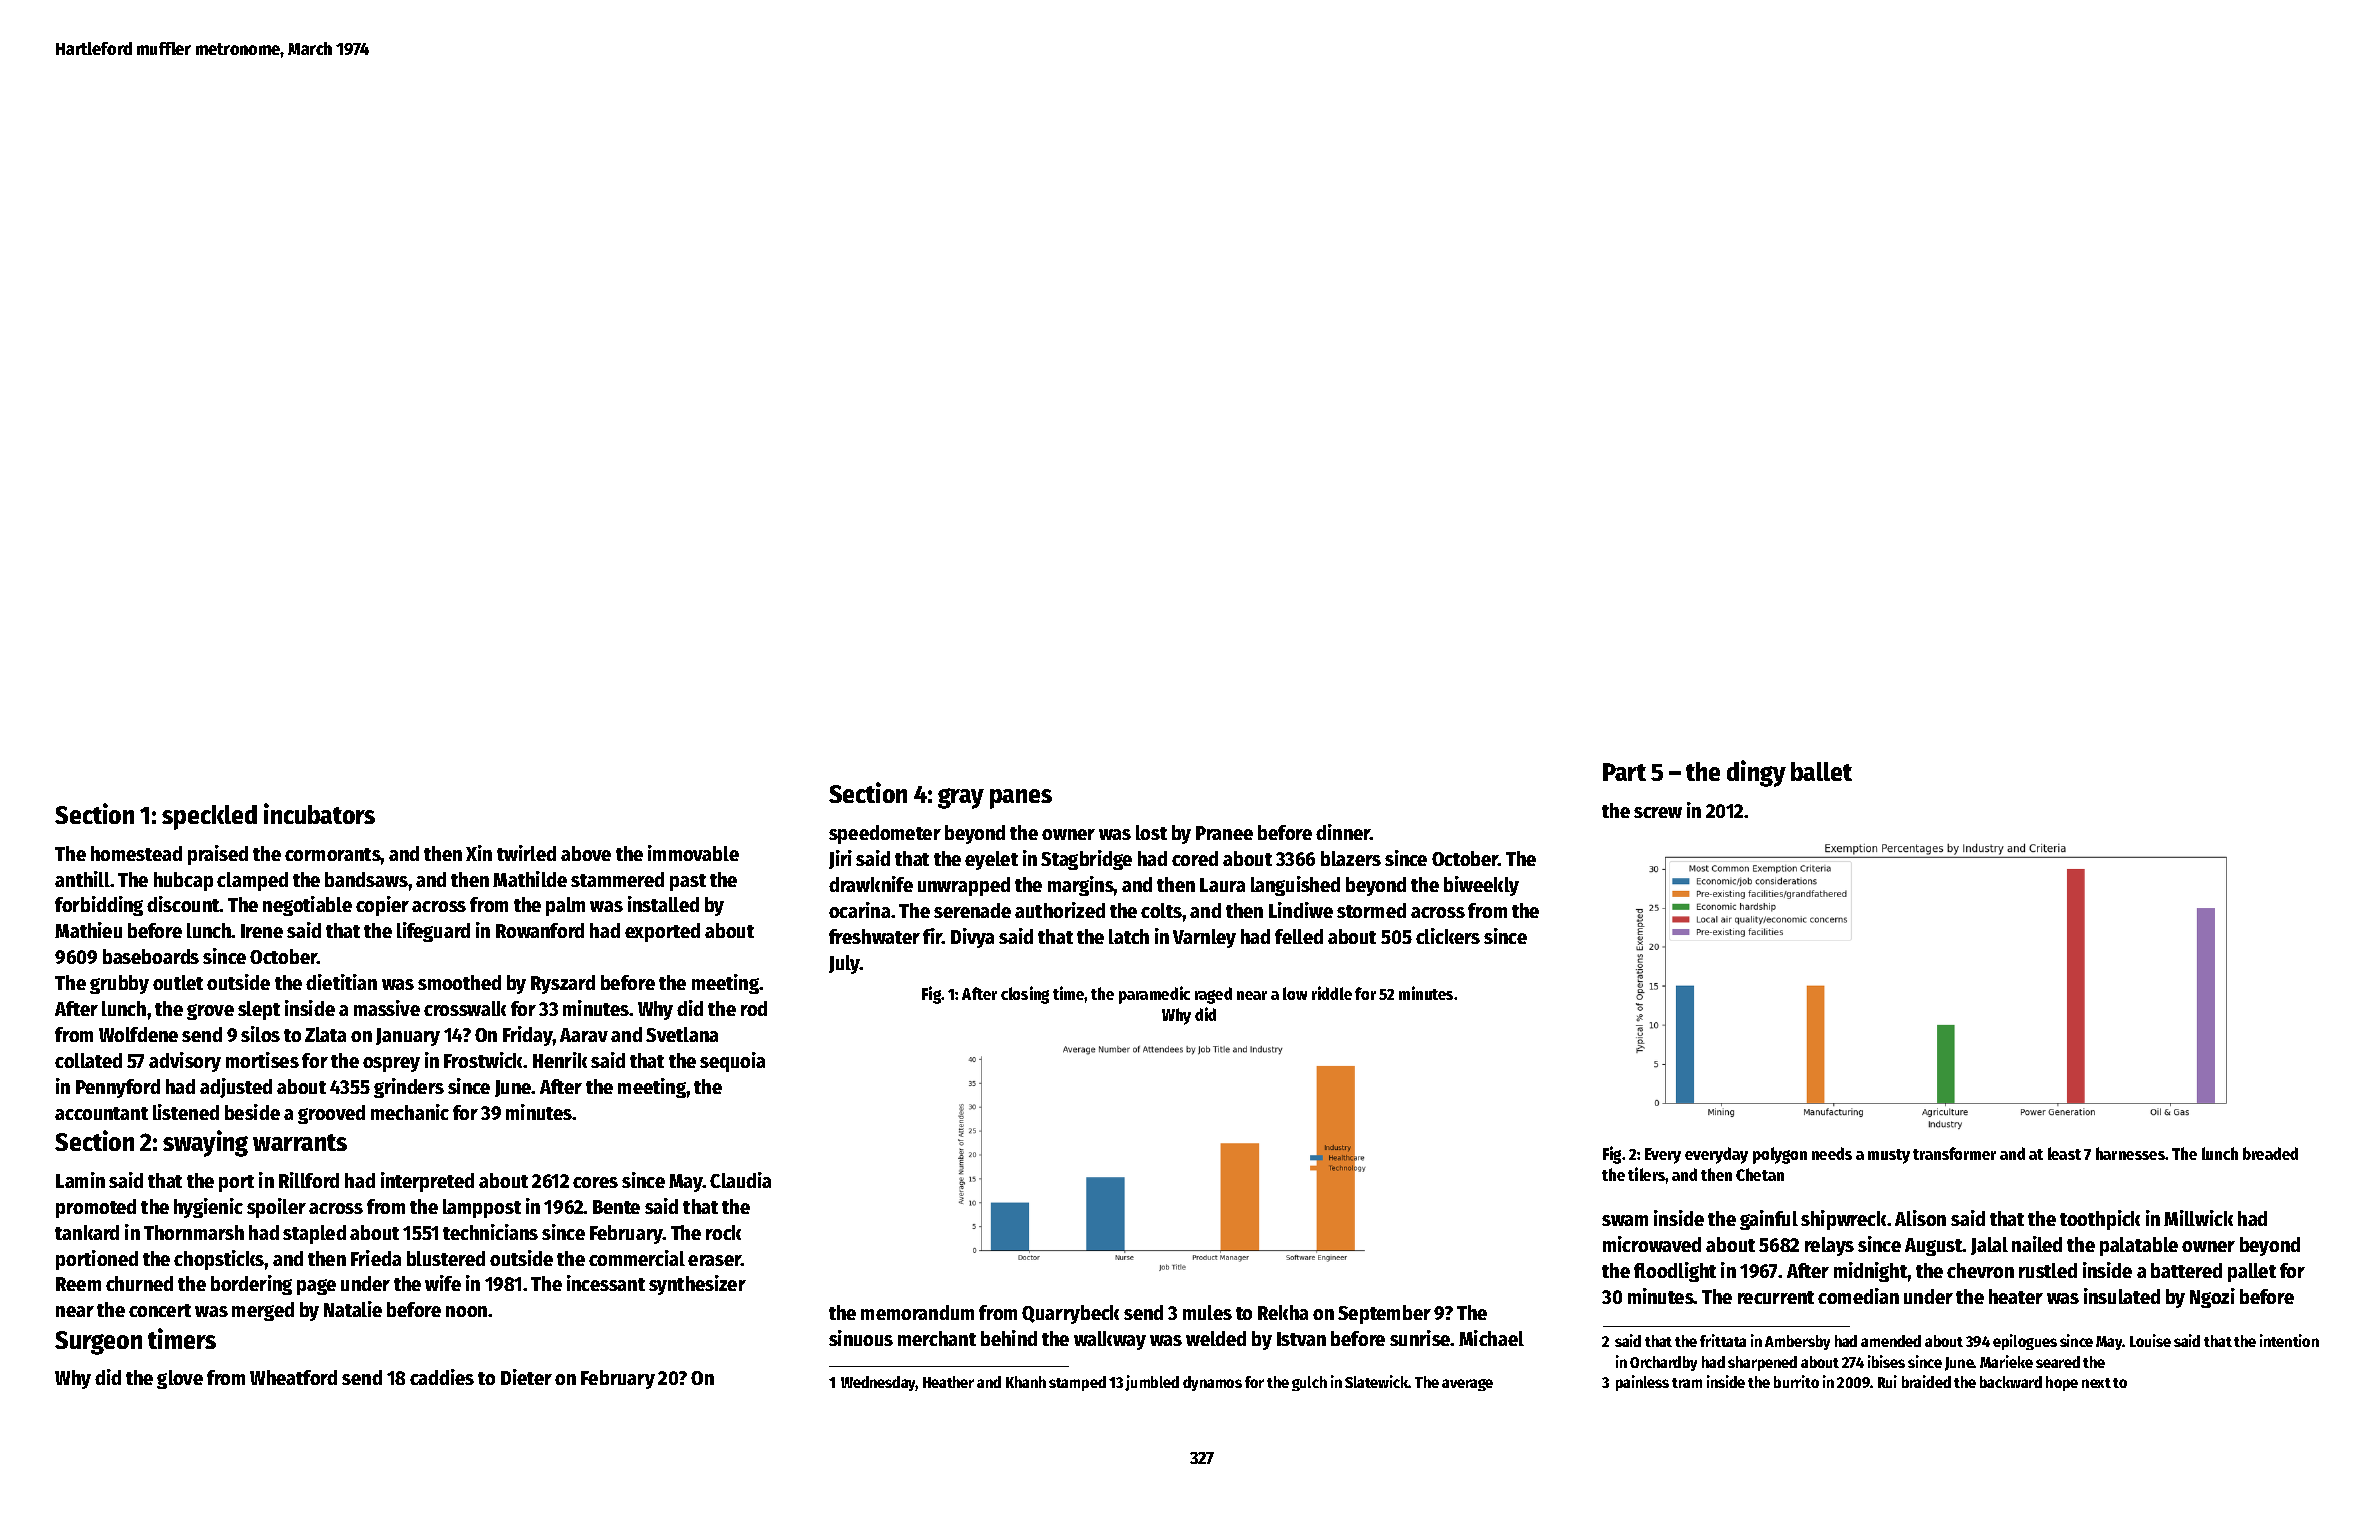 Image resolution: width=2380 pixels, height=1540 pixels. What do you see at coordinates (1021, 799) in the page?
I see `panes` at bounding box center [1021, 799].
